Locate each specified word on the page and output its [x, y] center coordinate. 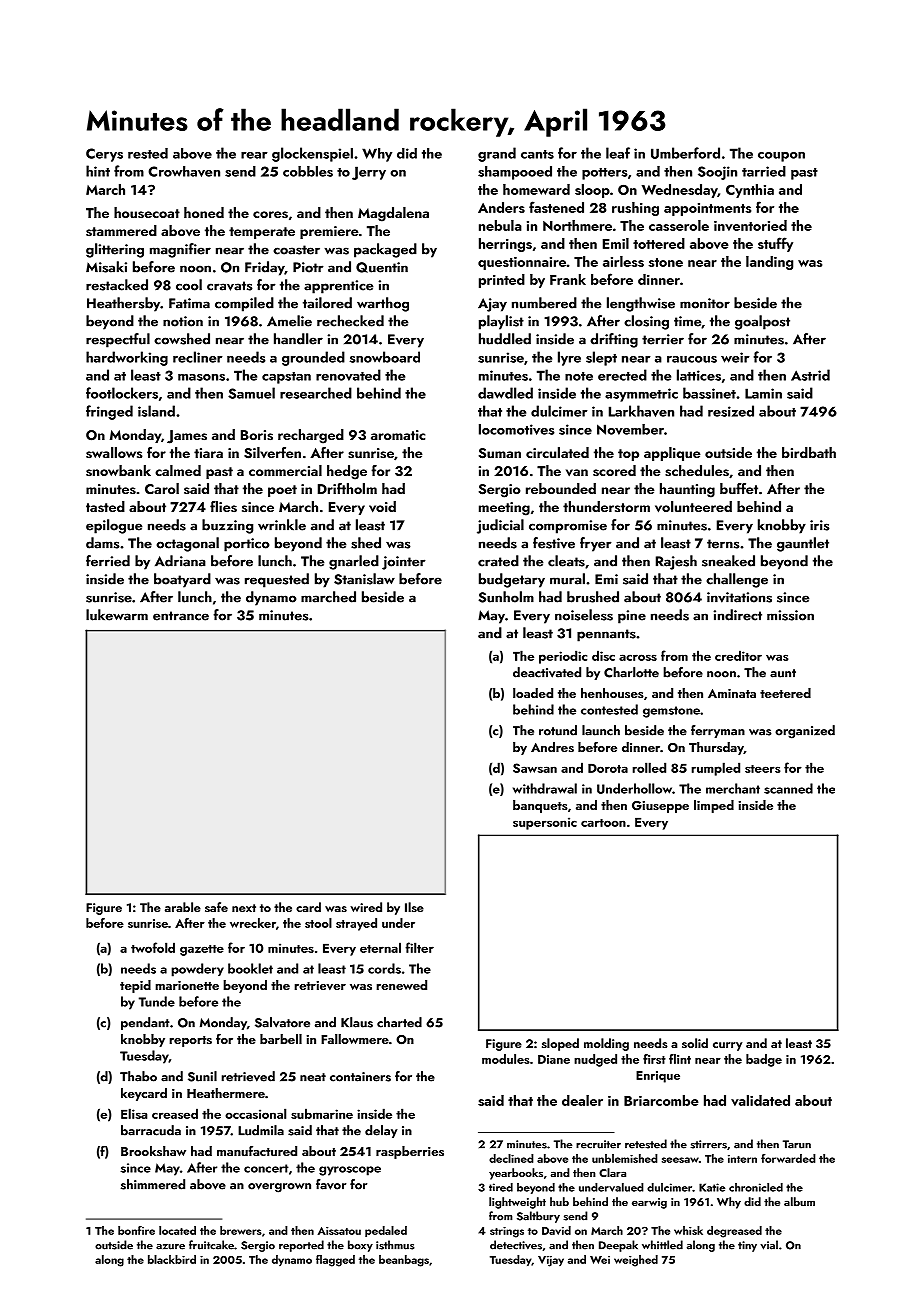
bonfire [136, 1230]
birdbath [809, 452]
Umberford [685, 153]
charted [399, 1022]
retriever [320, 985]
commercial [285, 470]
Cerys [104, 155]
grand [497, 154]
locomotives [517, 429]
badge [764, 1060]
